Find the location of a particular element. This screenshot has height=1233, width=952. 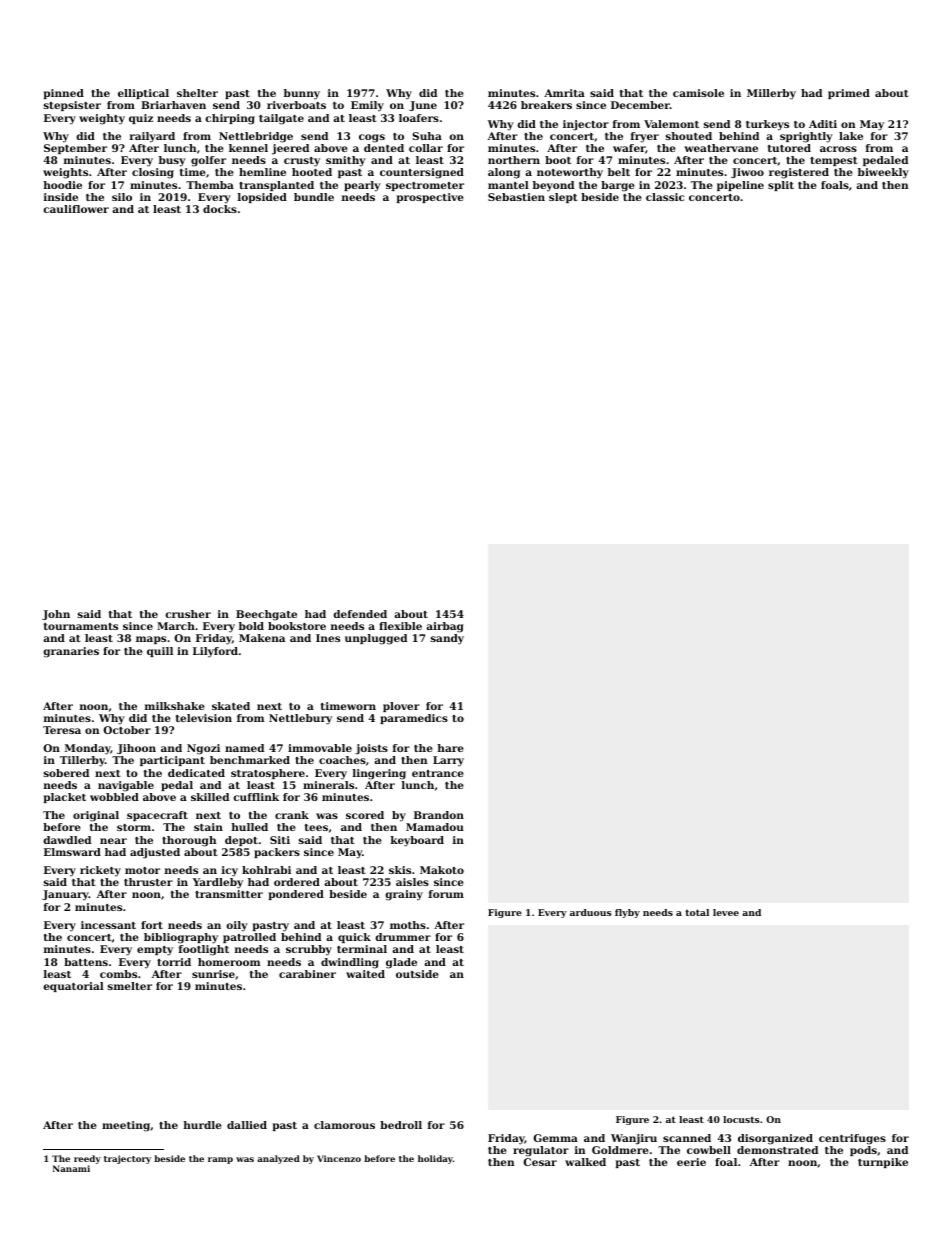

hare is located at coordinates (450, 748).
